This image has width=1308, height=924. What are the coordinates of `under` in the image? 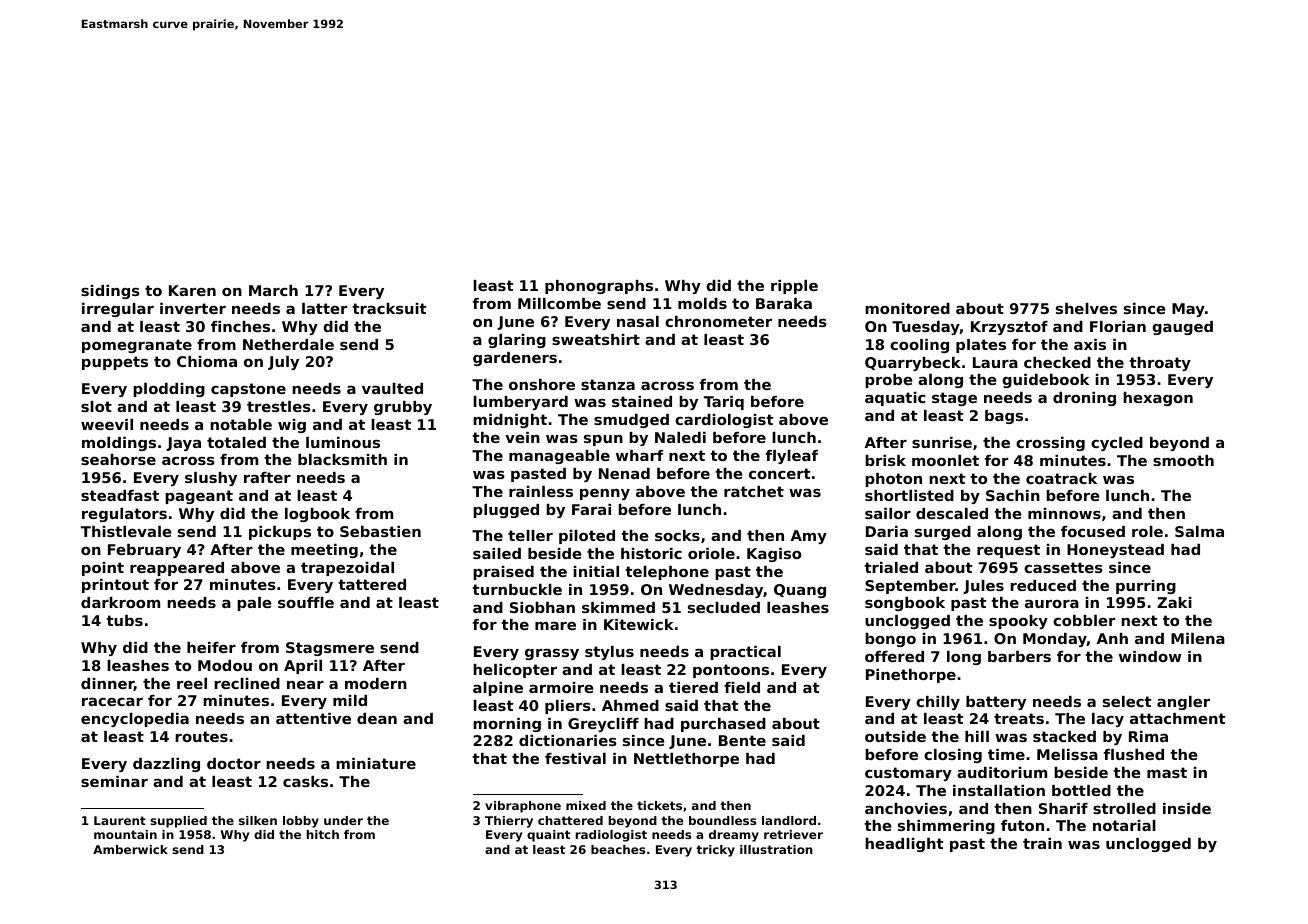 It's located at (343, 820).
